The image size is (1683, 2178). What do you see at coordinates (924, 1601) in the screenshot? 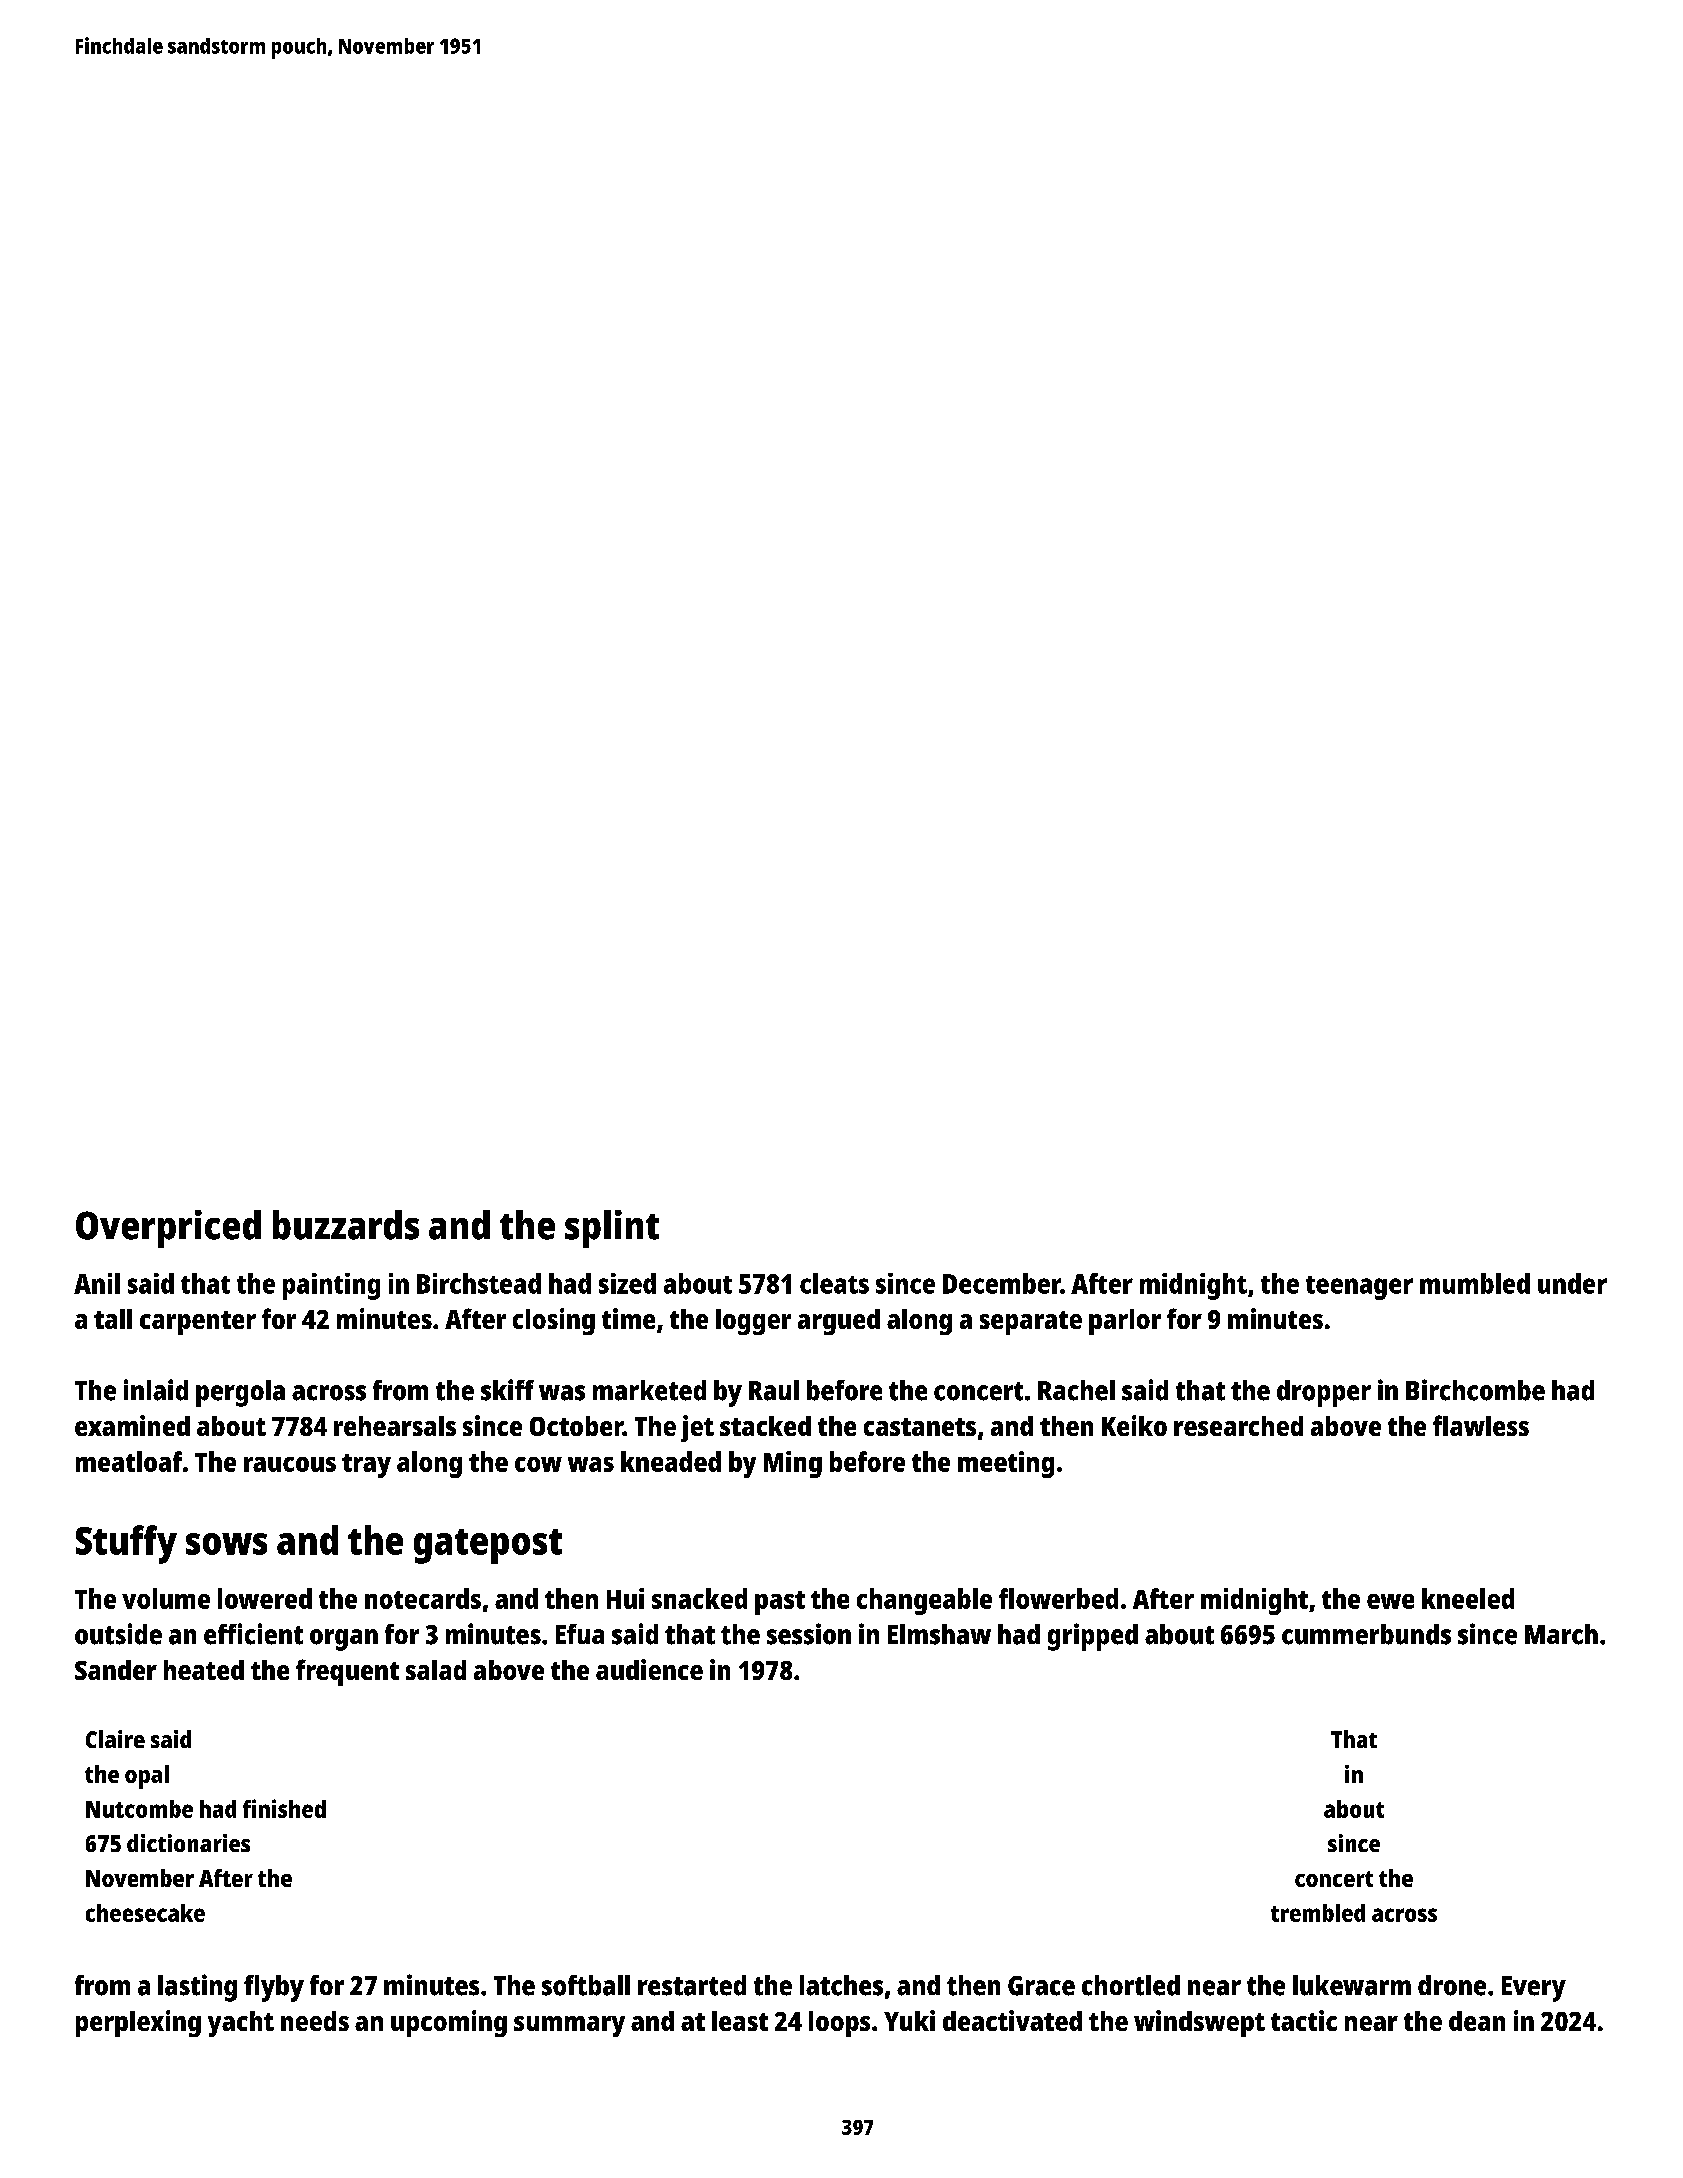
I see `changeable` at bounding box center [924, 1601].
